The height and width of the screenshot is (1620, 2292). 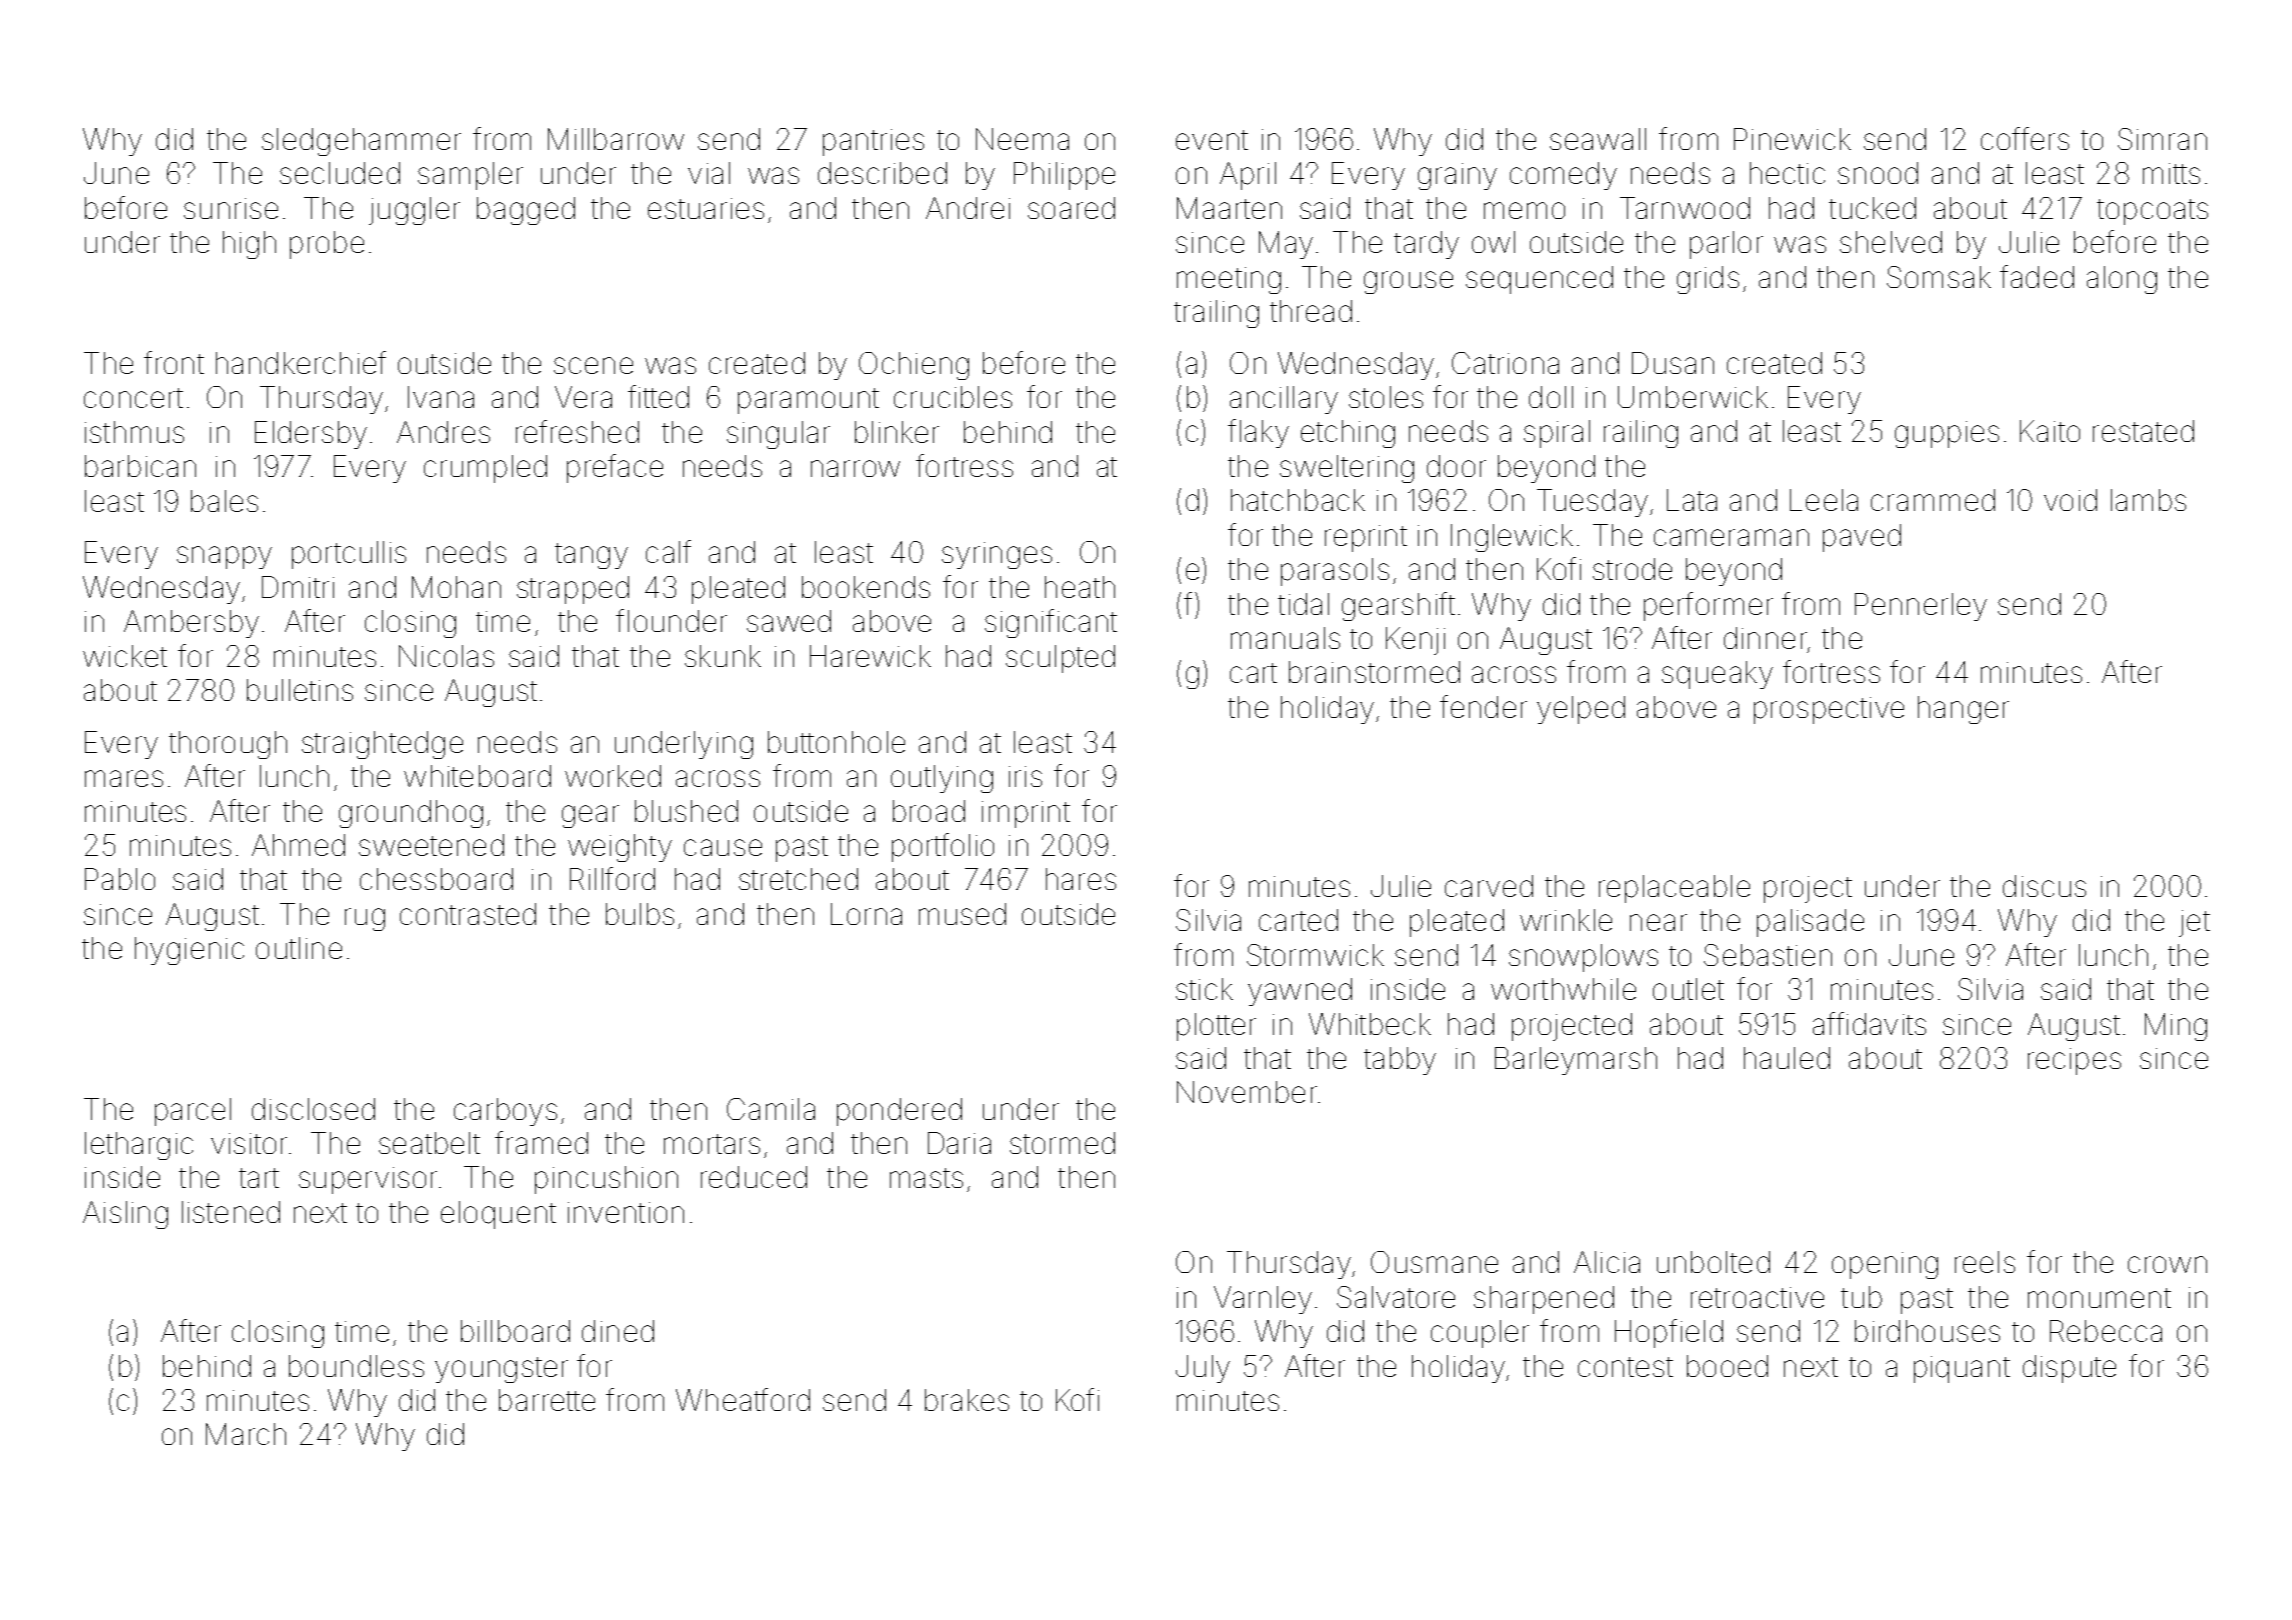 What do you see at coordinates (873, 142) in the screenshot?
I see `pantries` at bounding box center [873, 142].
